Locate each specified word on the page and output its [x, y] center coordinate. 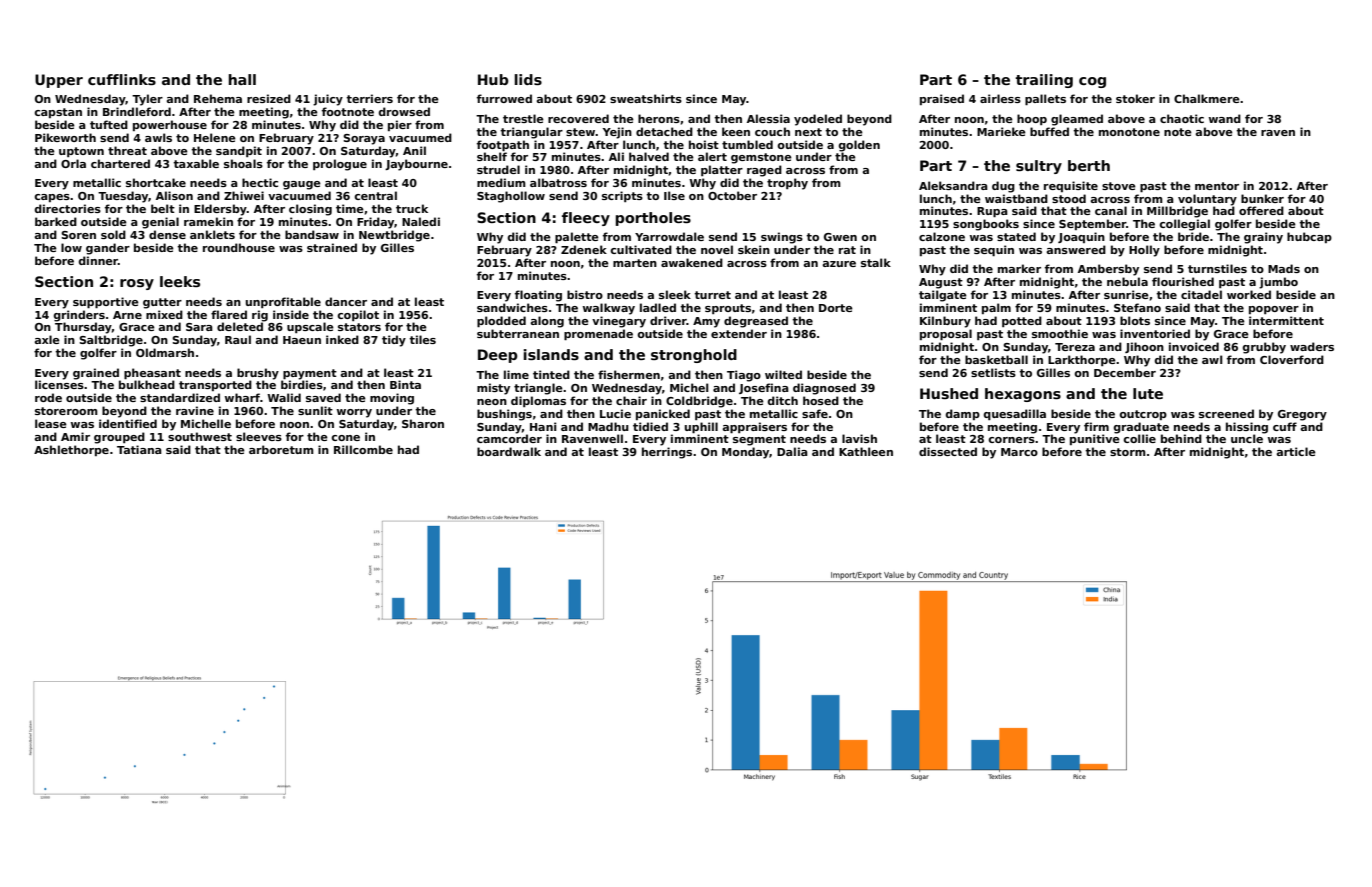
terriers [369, 98]
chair [631, 400]
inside [291, 314]
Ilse [674, 195]
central [375, 195]
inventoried [1155, 333]
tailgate [943, 296]
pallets [1045, 99]
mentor [1217, 186]
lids [528, 79]
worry [354, 413]
